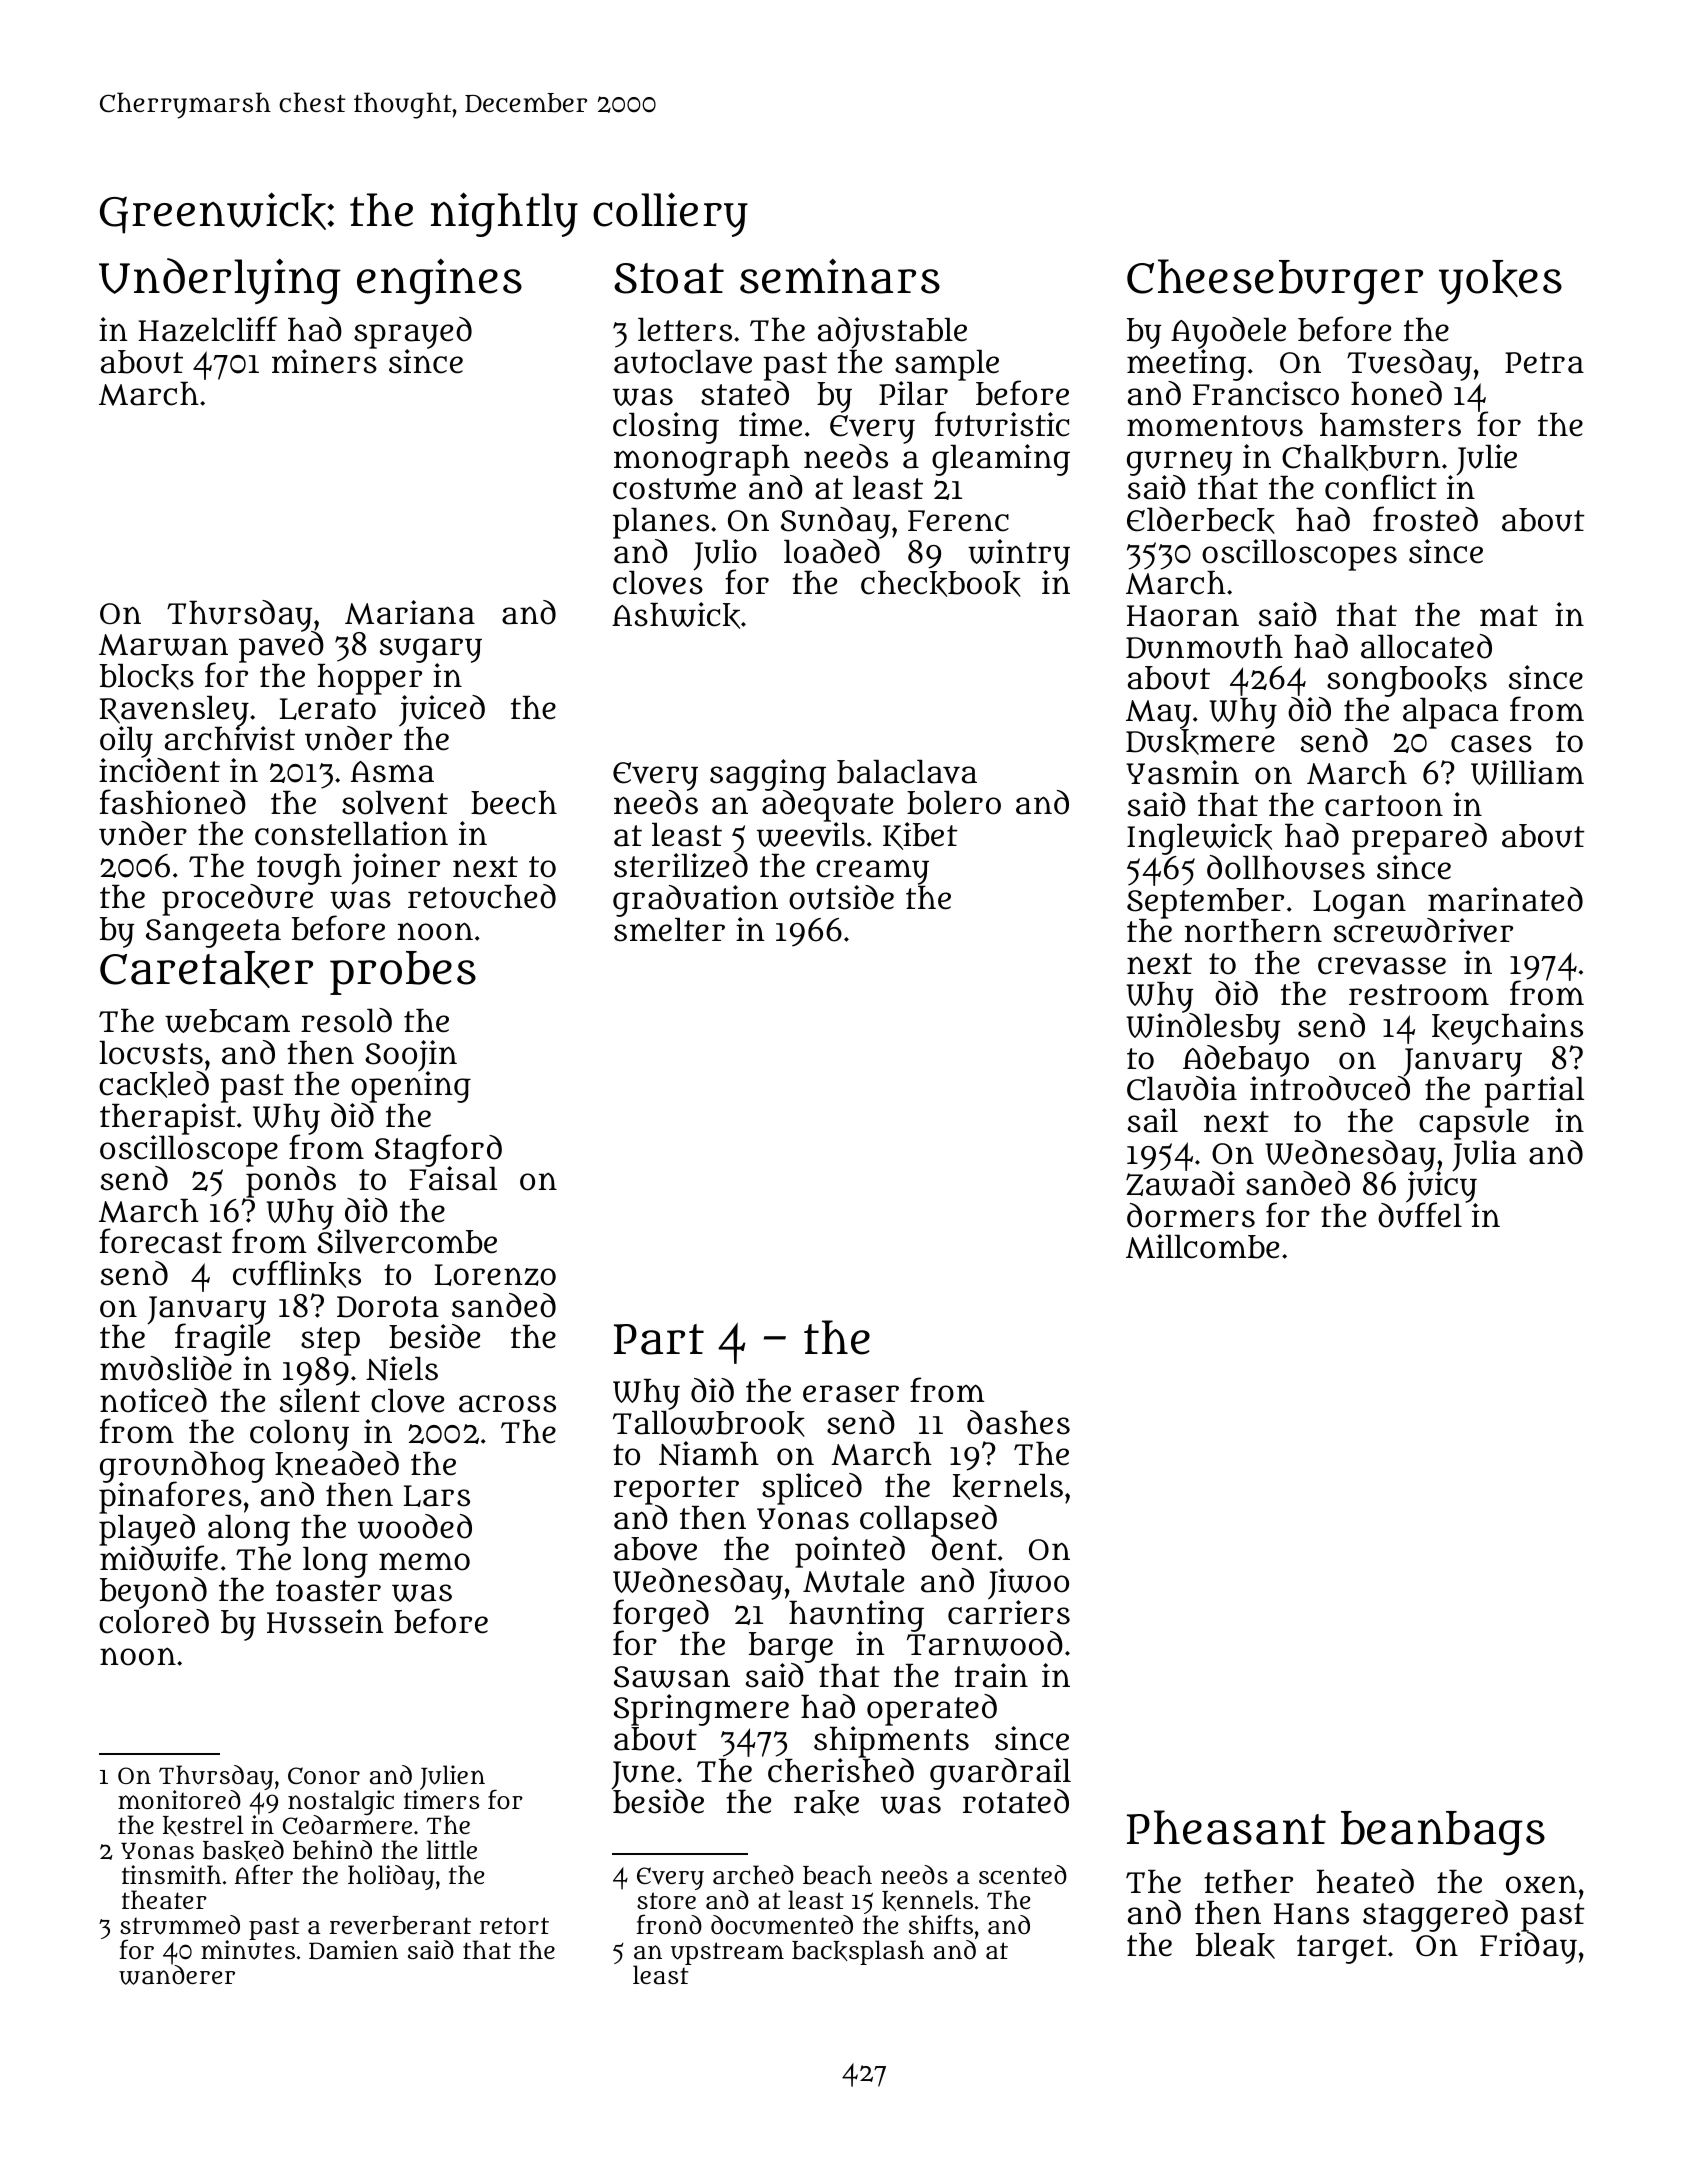  What do you see at coordinates (858, 1952) in the screenshot?
I see `backsplash` at bounding box center [858, 1952].
